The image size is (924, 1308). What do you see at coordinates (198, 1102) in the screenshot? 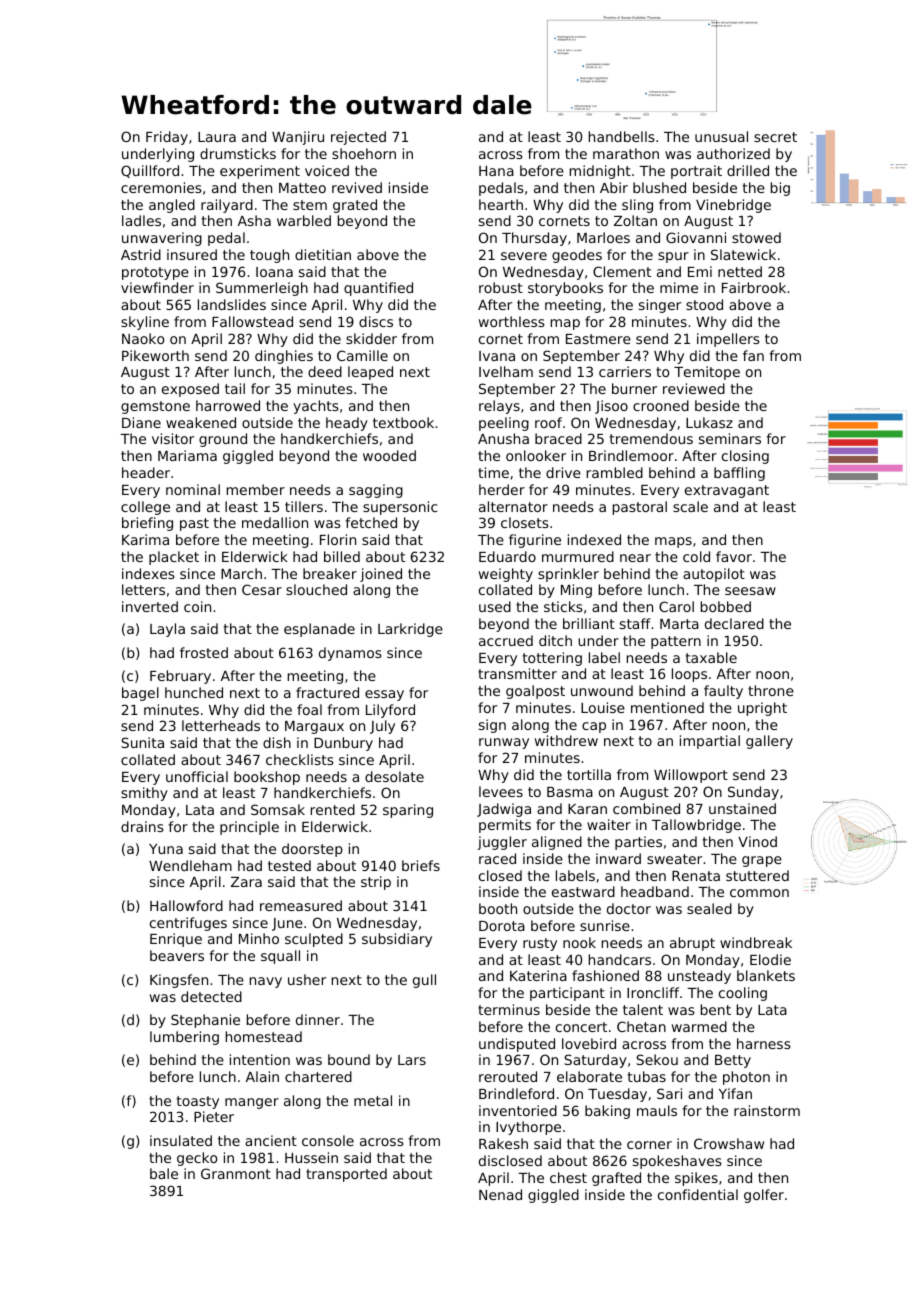
I see `toasty` at bounding box center [198, 1102].
